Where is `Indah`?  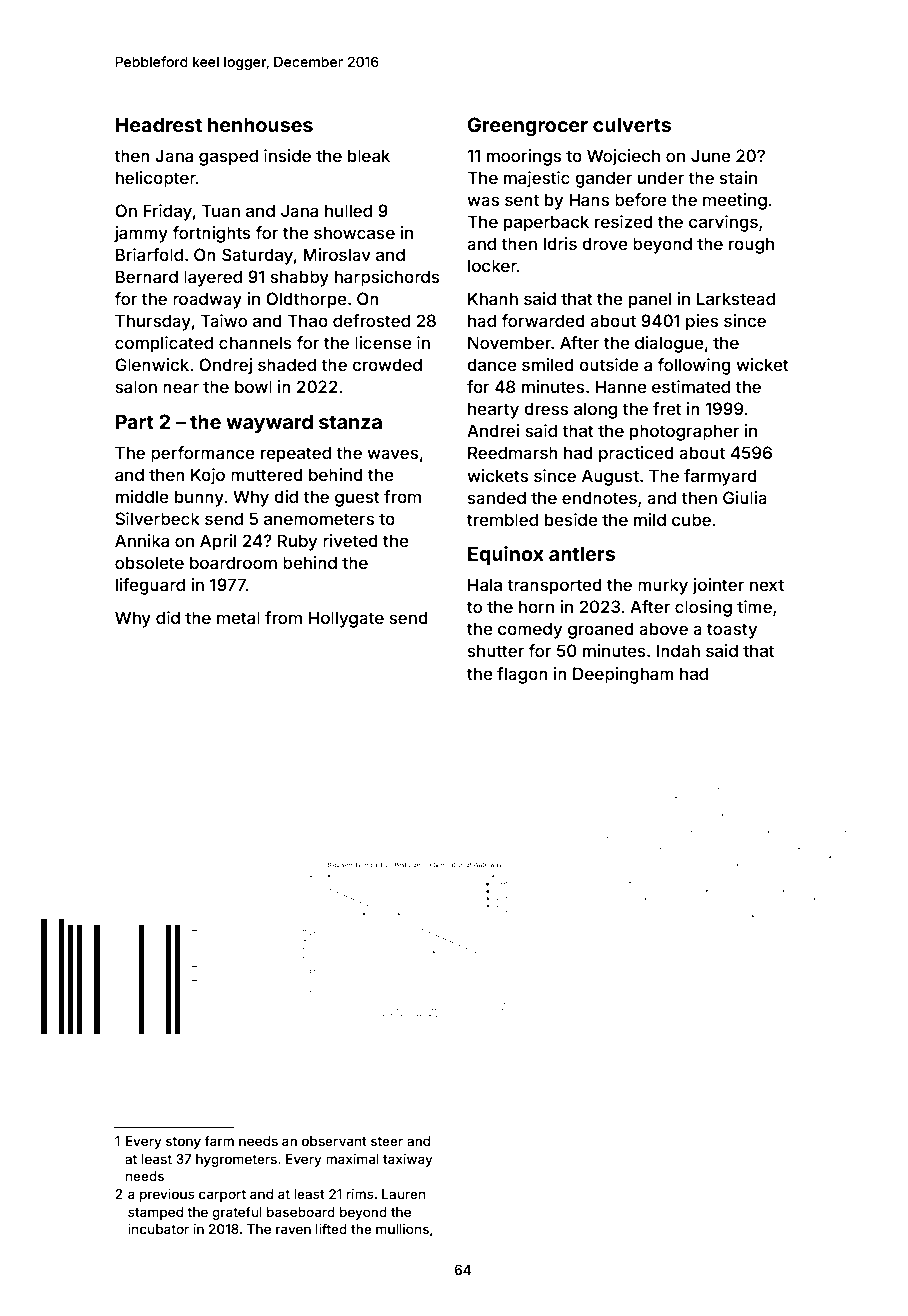 Indah is located at coordinates (678, 650).
